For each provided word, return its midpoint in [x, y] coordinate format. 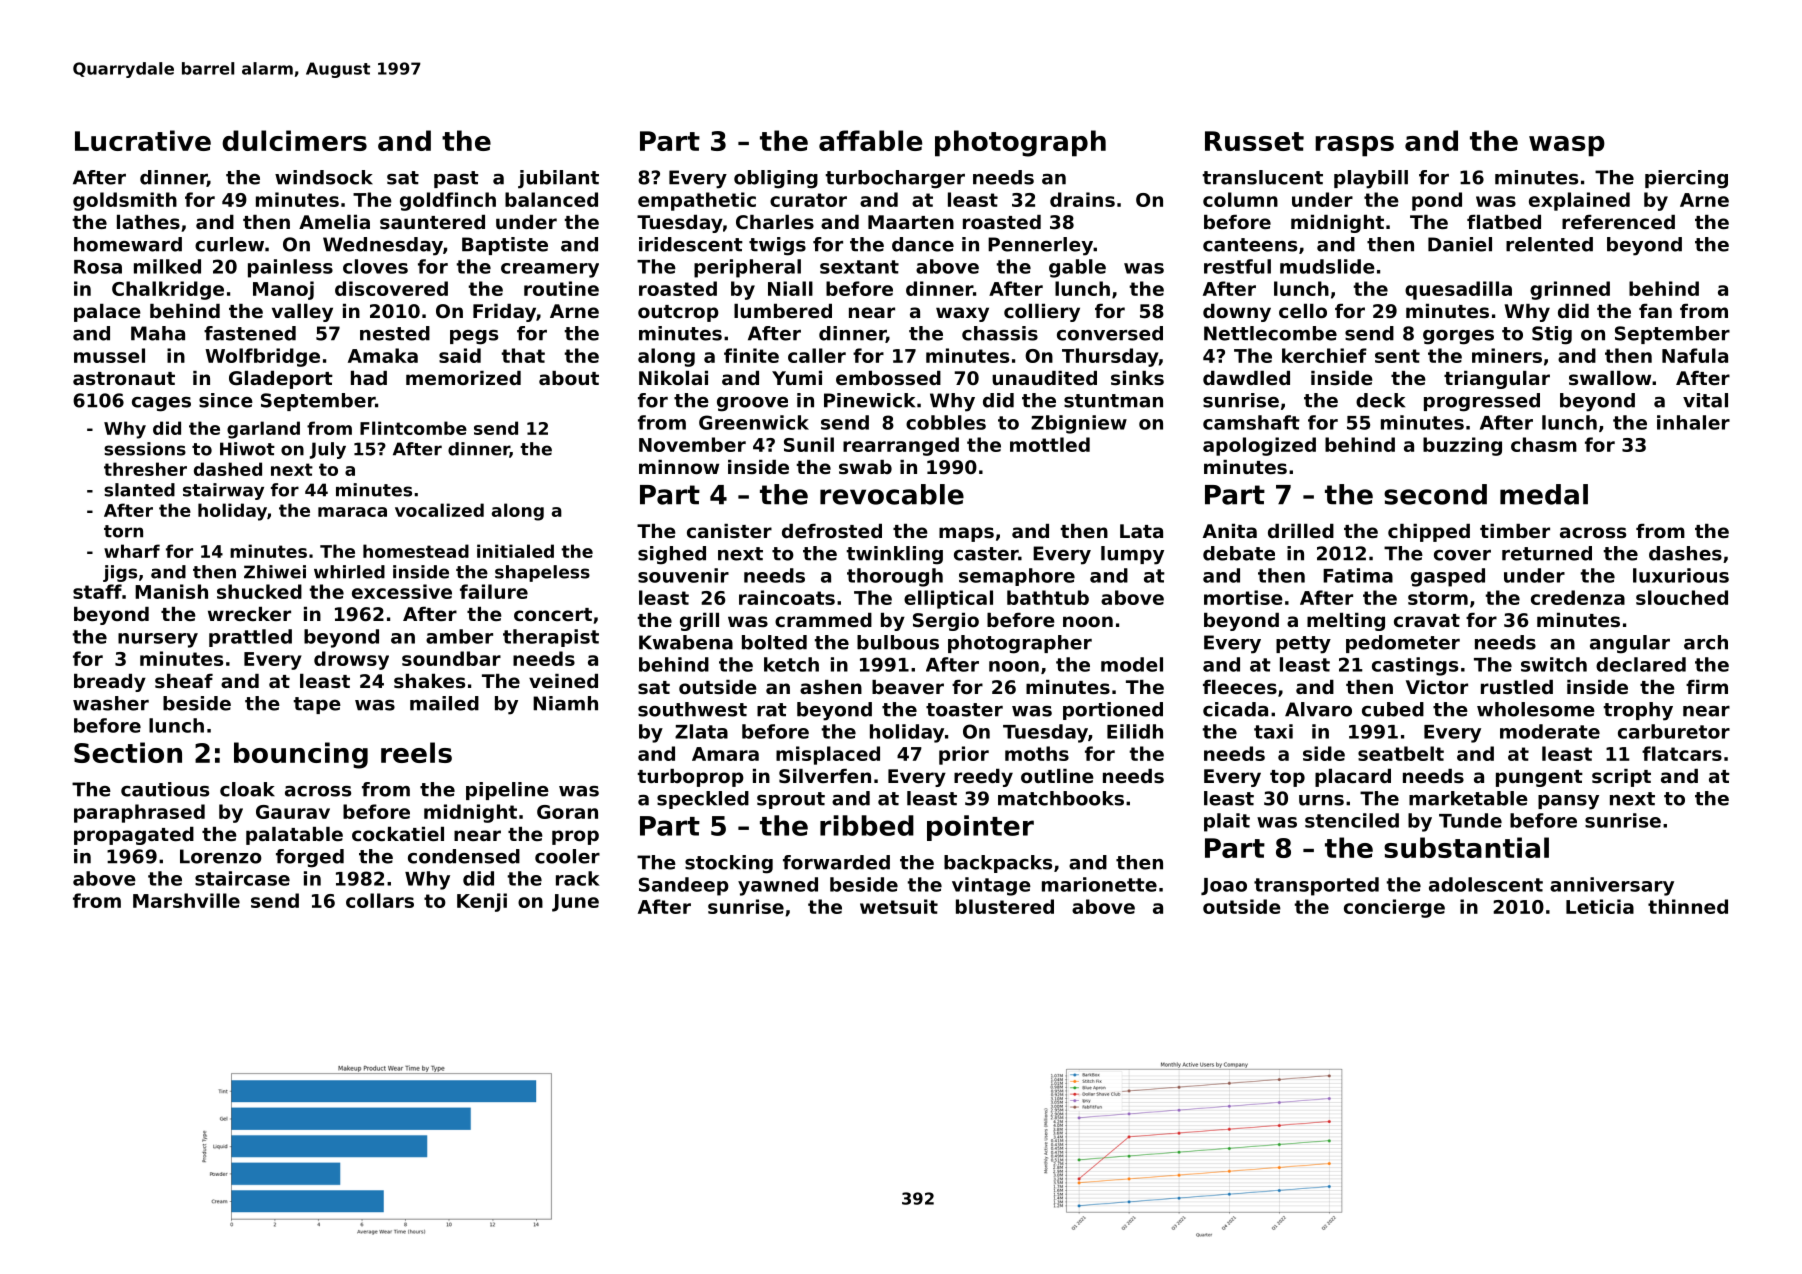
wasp [1567, 146]
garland [263, 430]
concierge [1394, 908]
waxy [962, 314]
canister [729, 531]
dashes [1685, 553]
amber [459, 636]
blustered [1005, 906]
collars [380, 900]
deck [1380, 400]
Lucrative [143, 140]
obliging [776, 179]
